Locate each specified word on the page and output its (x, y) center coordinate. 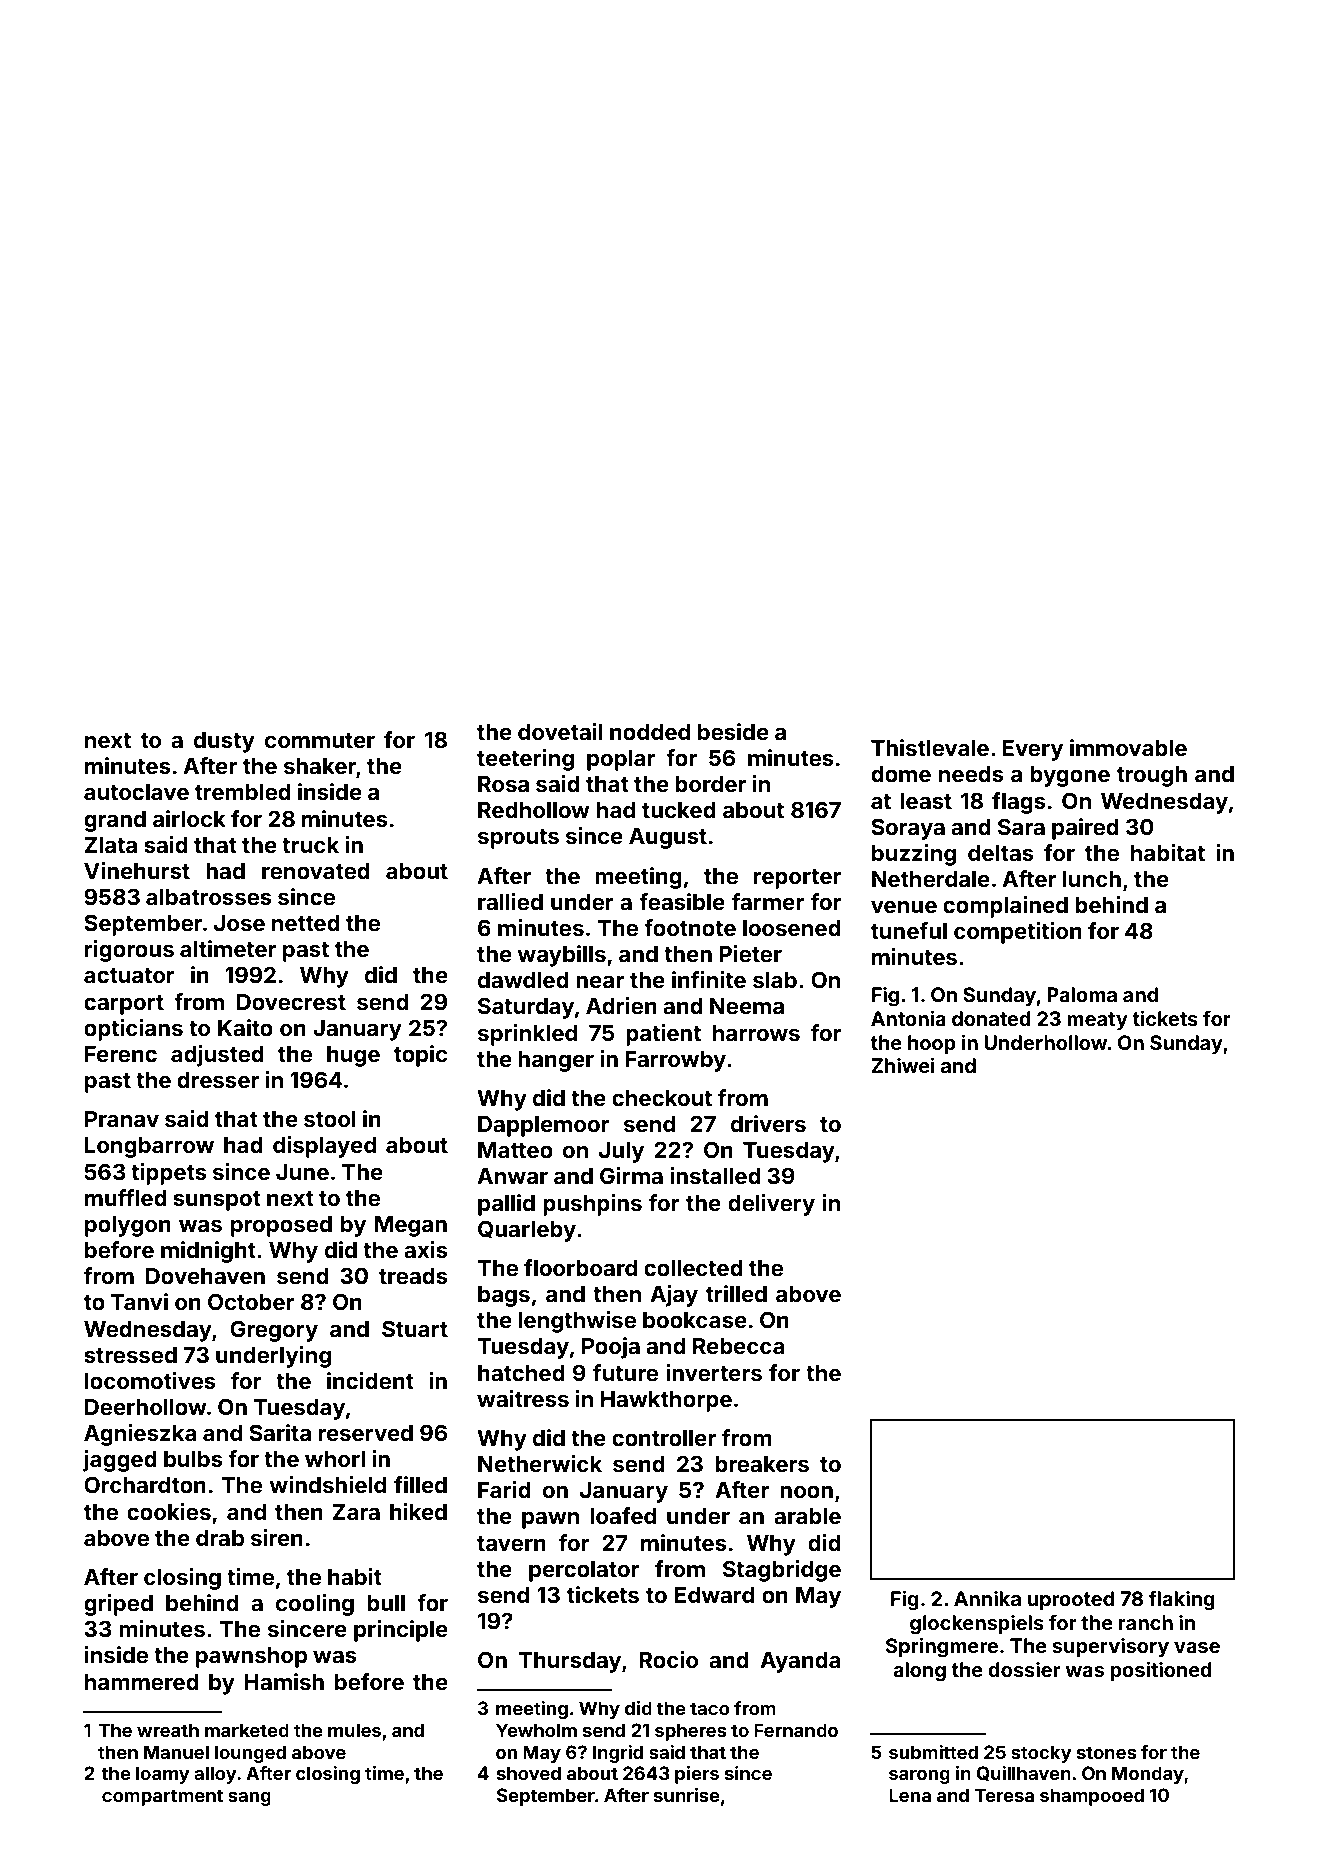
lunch (1092, 879)
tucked (679, 810)
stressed (130, 1355)
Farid (504, 1489)
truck (310, 845)
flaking (1182, 1601)
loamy (163, 1775)
